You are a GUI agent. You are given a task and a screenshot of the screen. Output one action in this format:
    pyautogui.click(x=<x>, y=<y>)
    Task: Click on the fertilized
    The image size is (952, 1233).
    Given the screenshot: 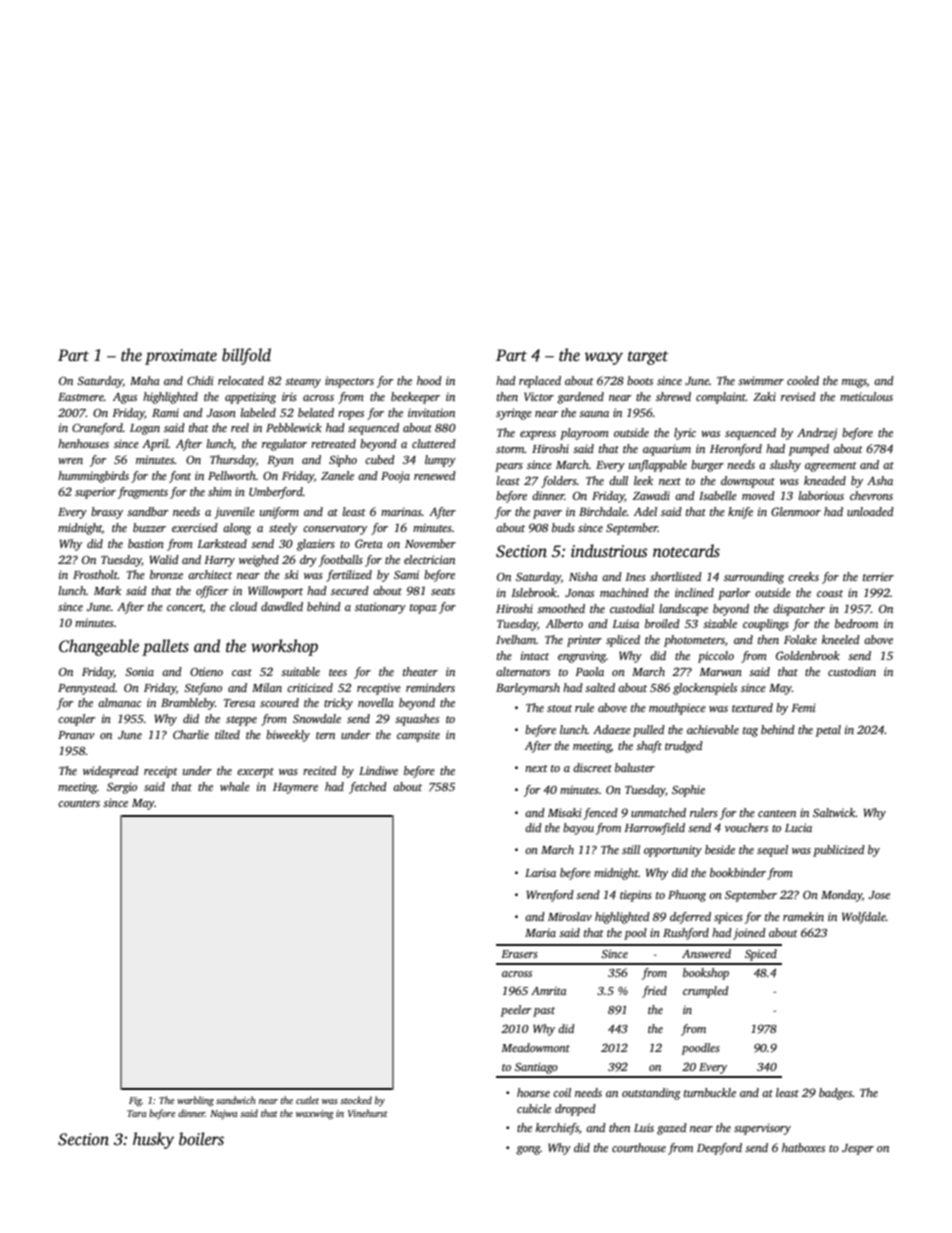 What is the action you would take?
    pyautogui.click(x=349, y=576)
